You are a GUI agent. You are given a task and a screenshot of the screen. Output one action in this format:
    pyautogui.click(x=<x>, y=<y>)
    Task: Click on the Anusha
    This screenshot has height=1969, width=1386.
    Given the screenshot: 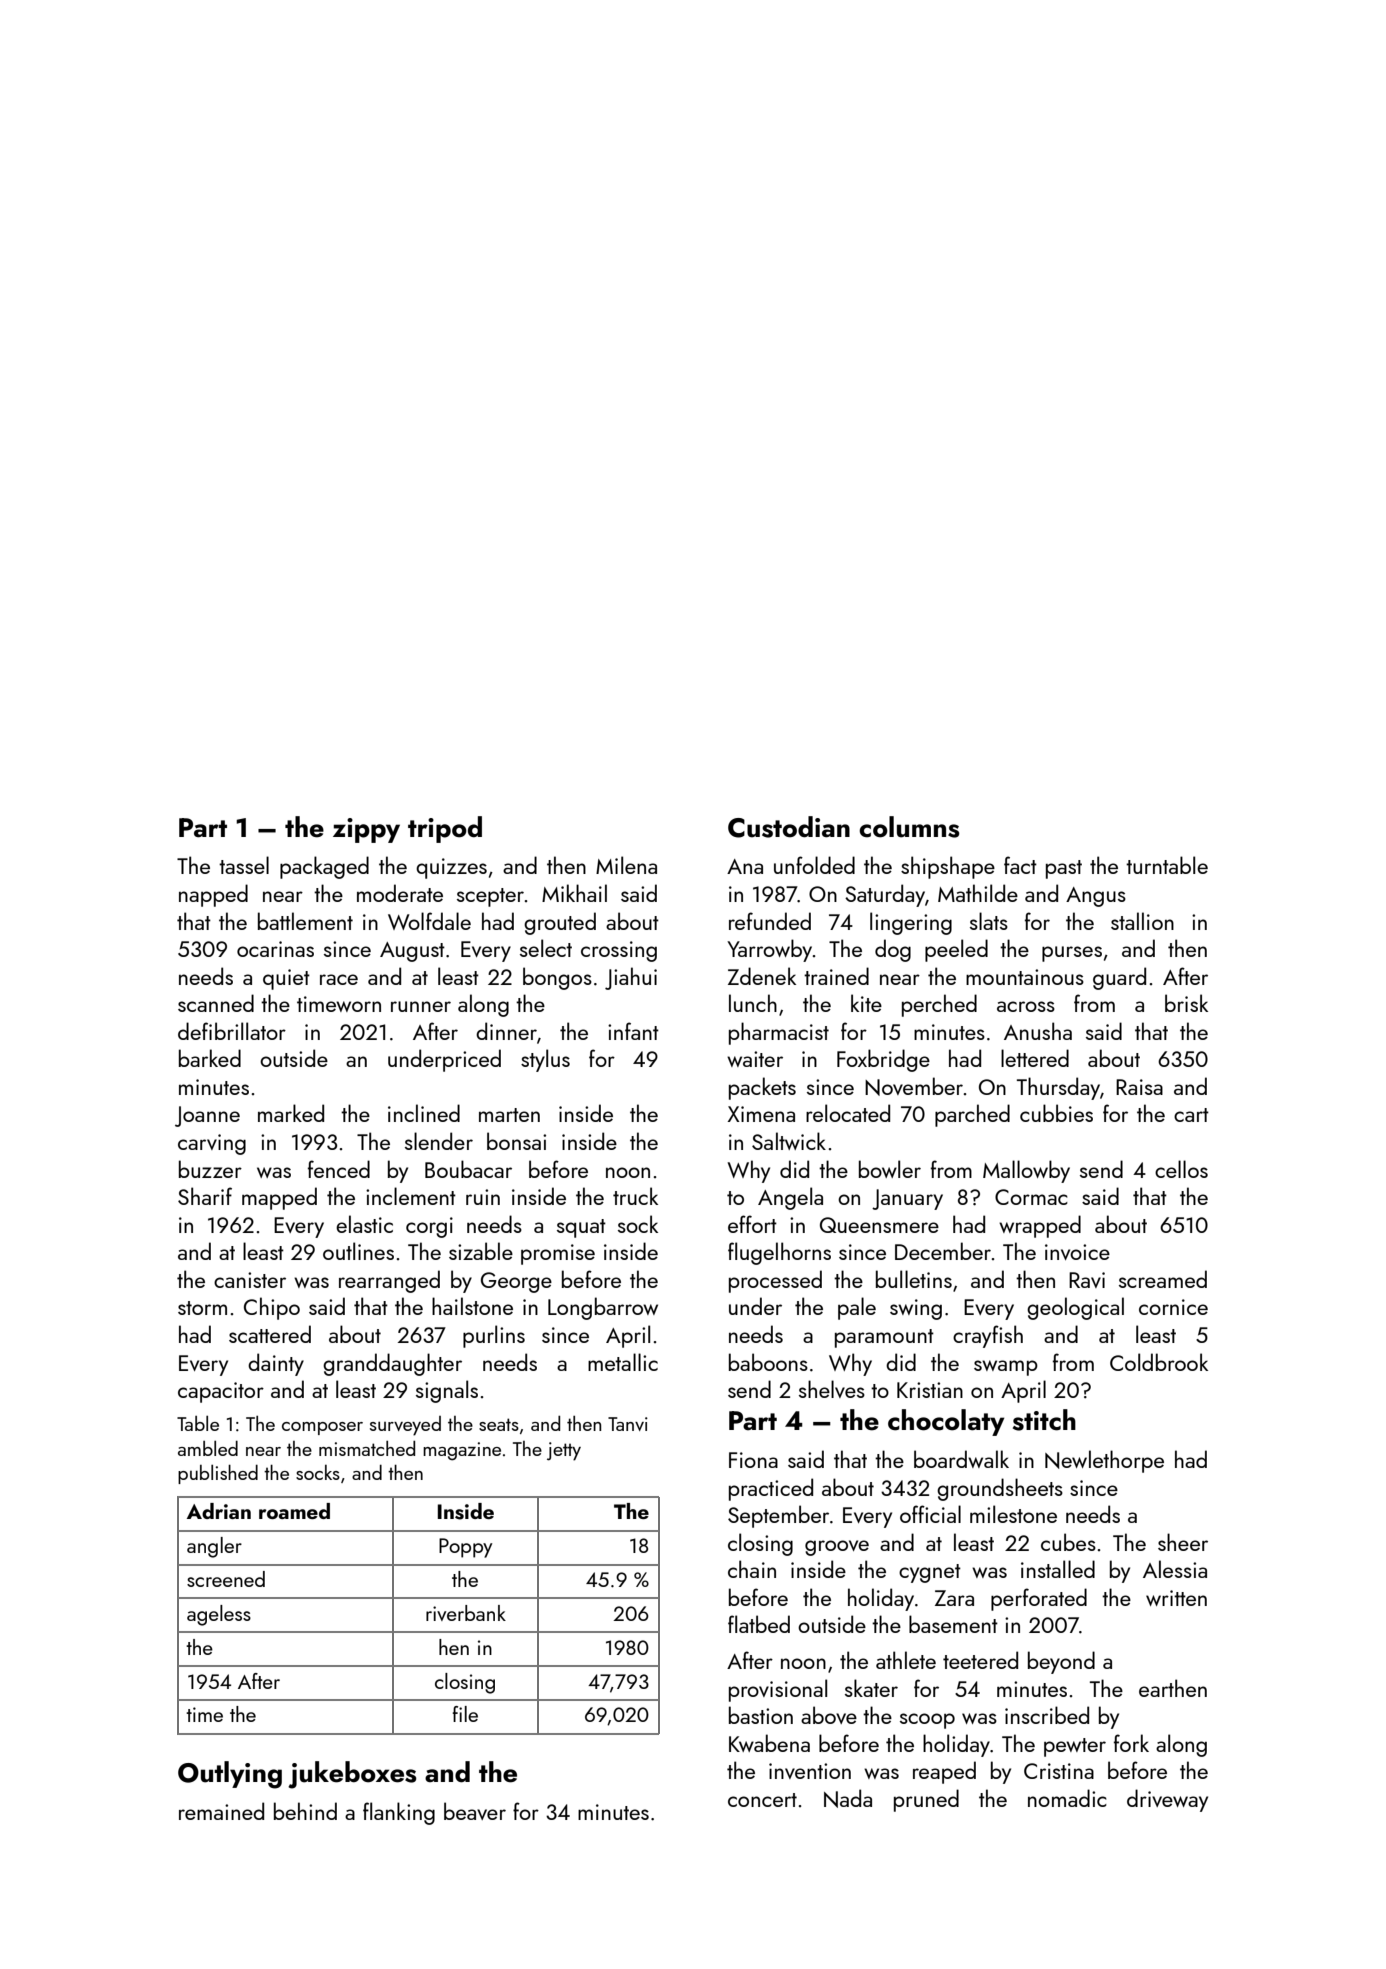 What is the action you would take?
    pyautogui.click(x=1038, y=1031)
